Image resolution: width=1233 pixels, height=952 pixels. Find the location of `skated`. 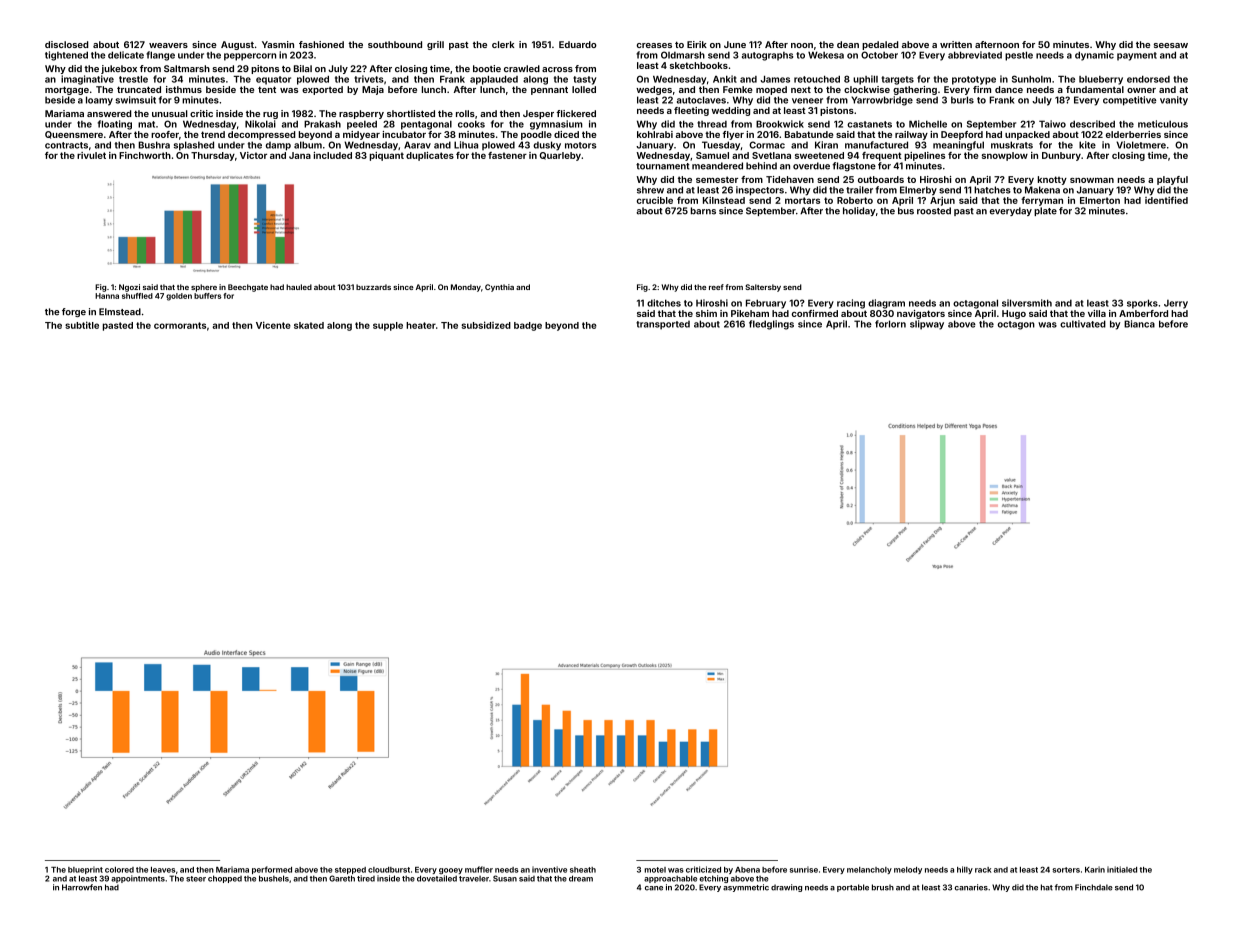

skated is located at coordinates (309, 325).
